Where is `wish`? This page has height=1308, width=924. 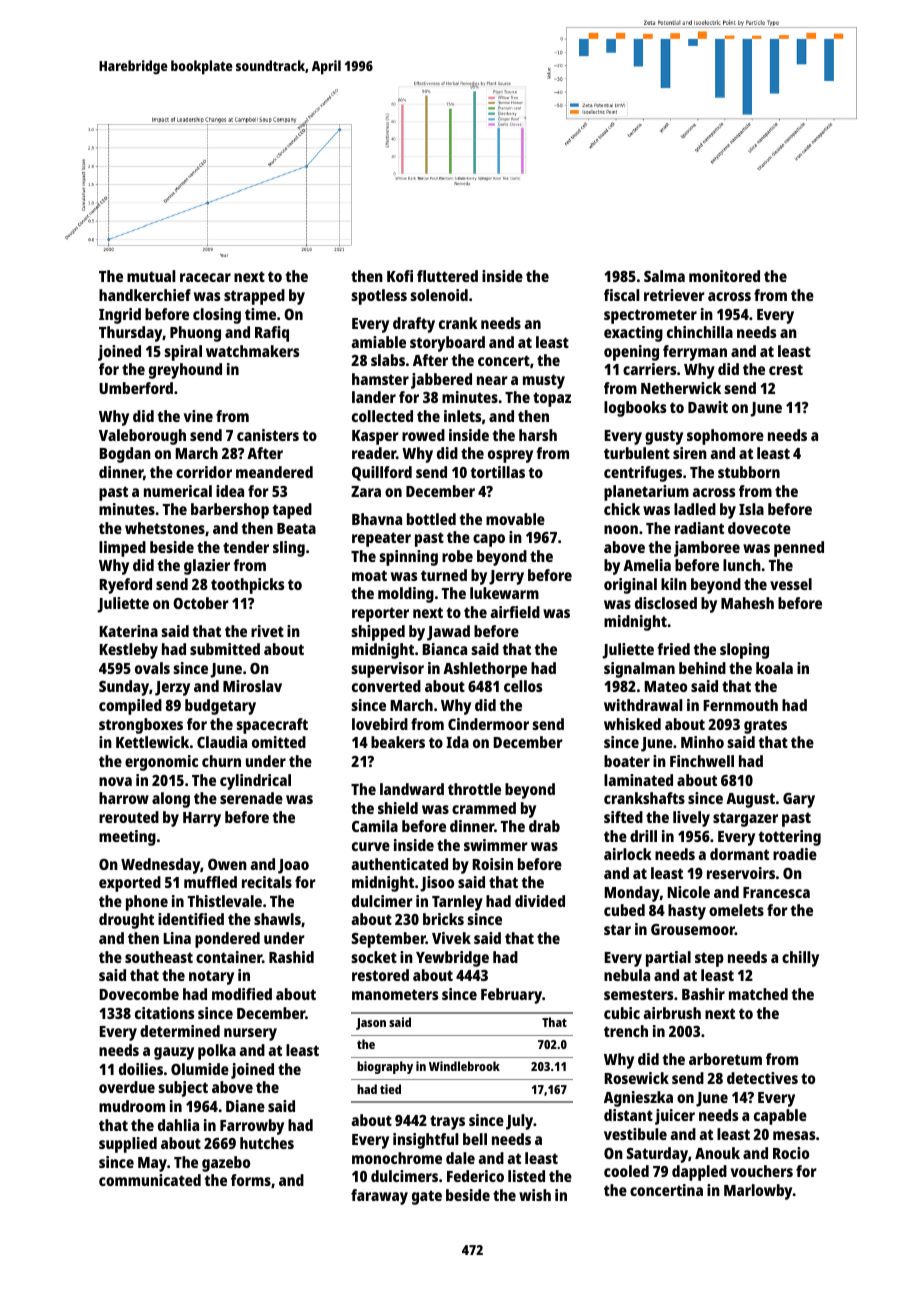 wish is located at coordinates (535, 1195).
